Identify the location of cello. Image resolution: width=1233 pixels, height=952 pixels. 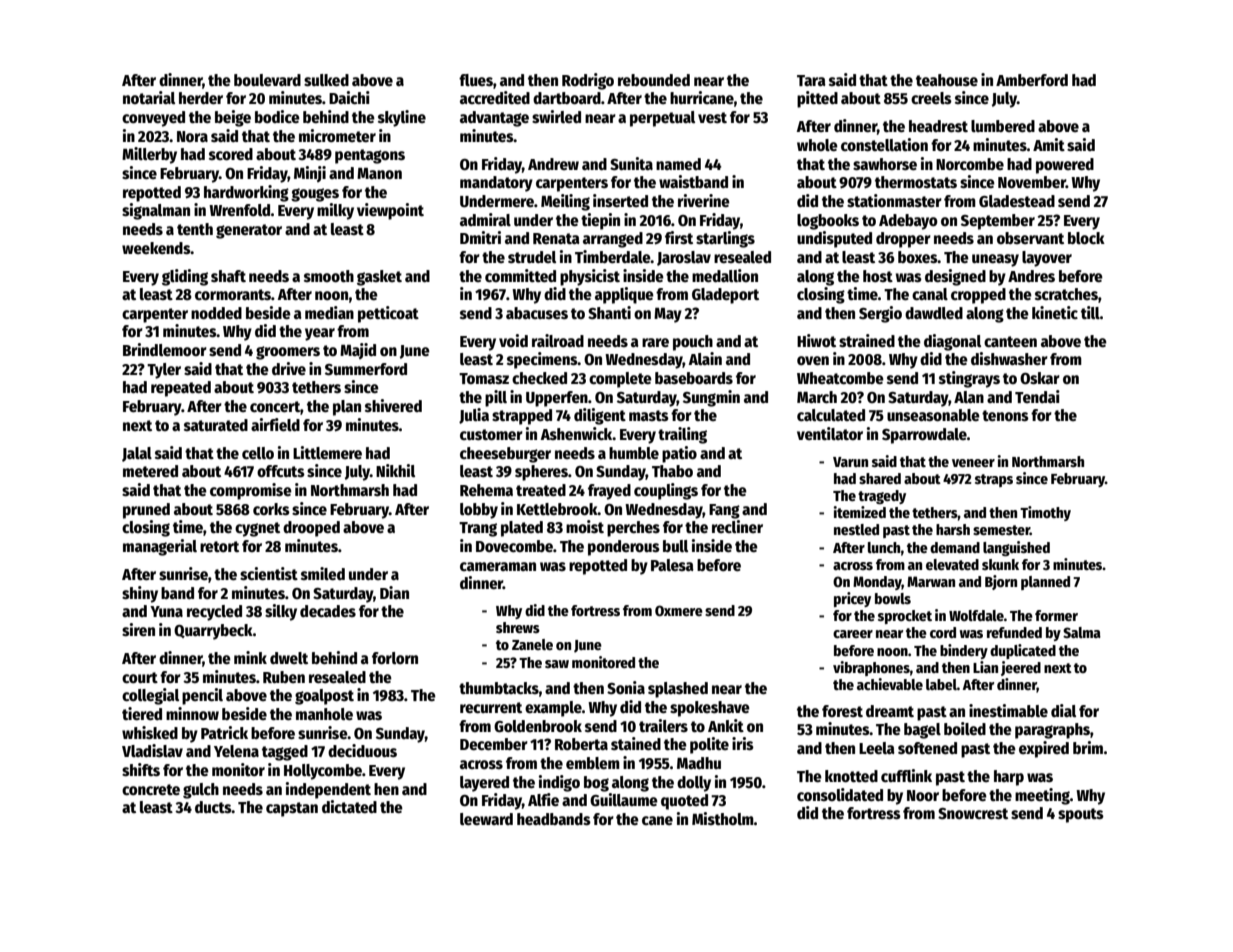
(258, 453).
